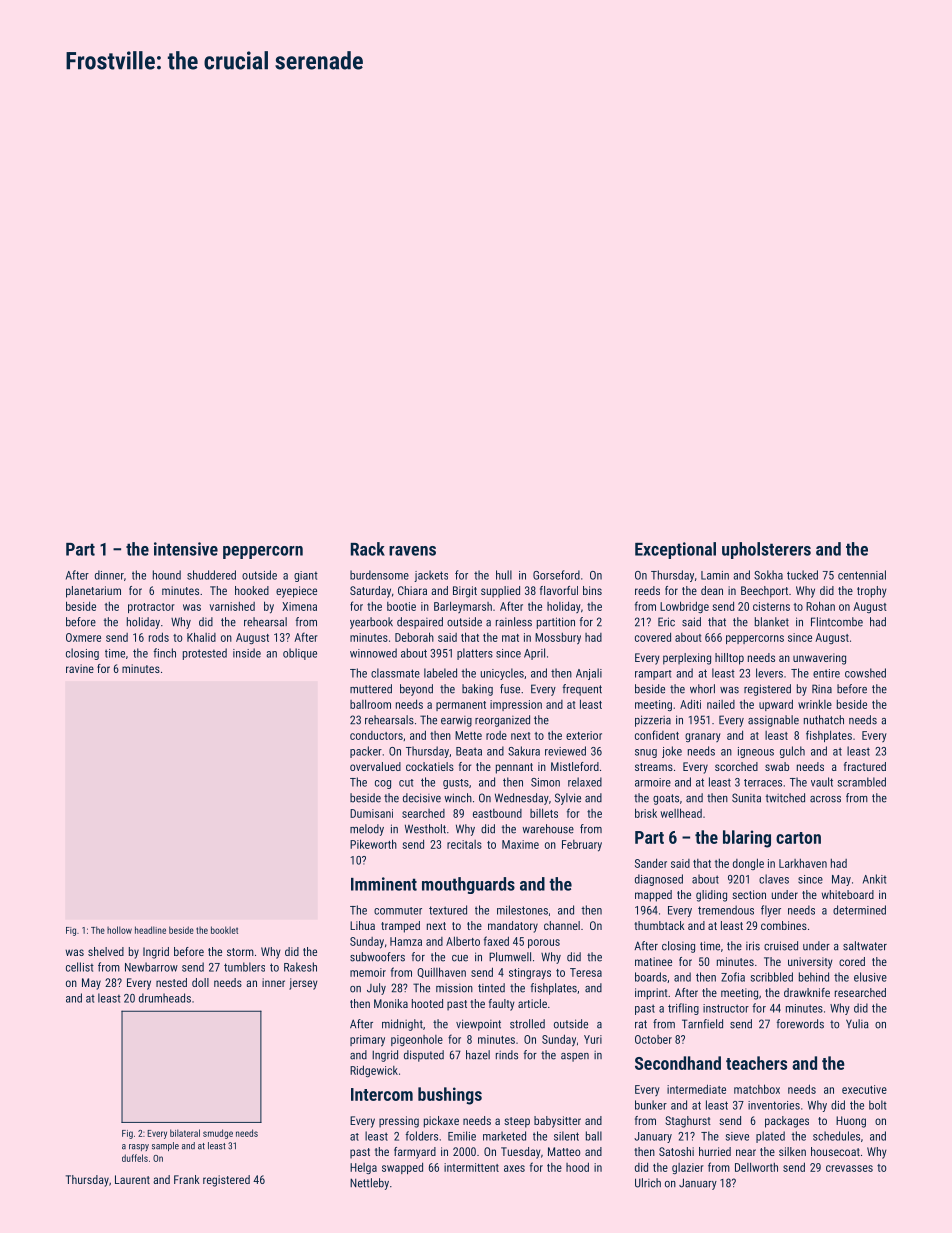 This page has width=952, height=1233. I want to click on Frank, so click(187, 1179).
